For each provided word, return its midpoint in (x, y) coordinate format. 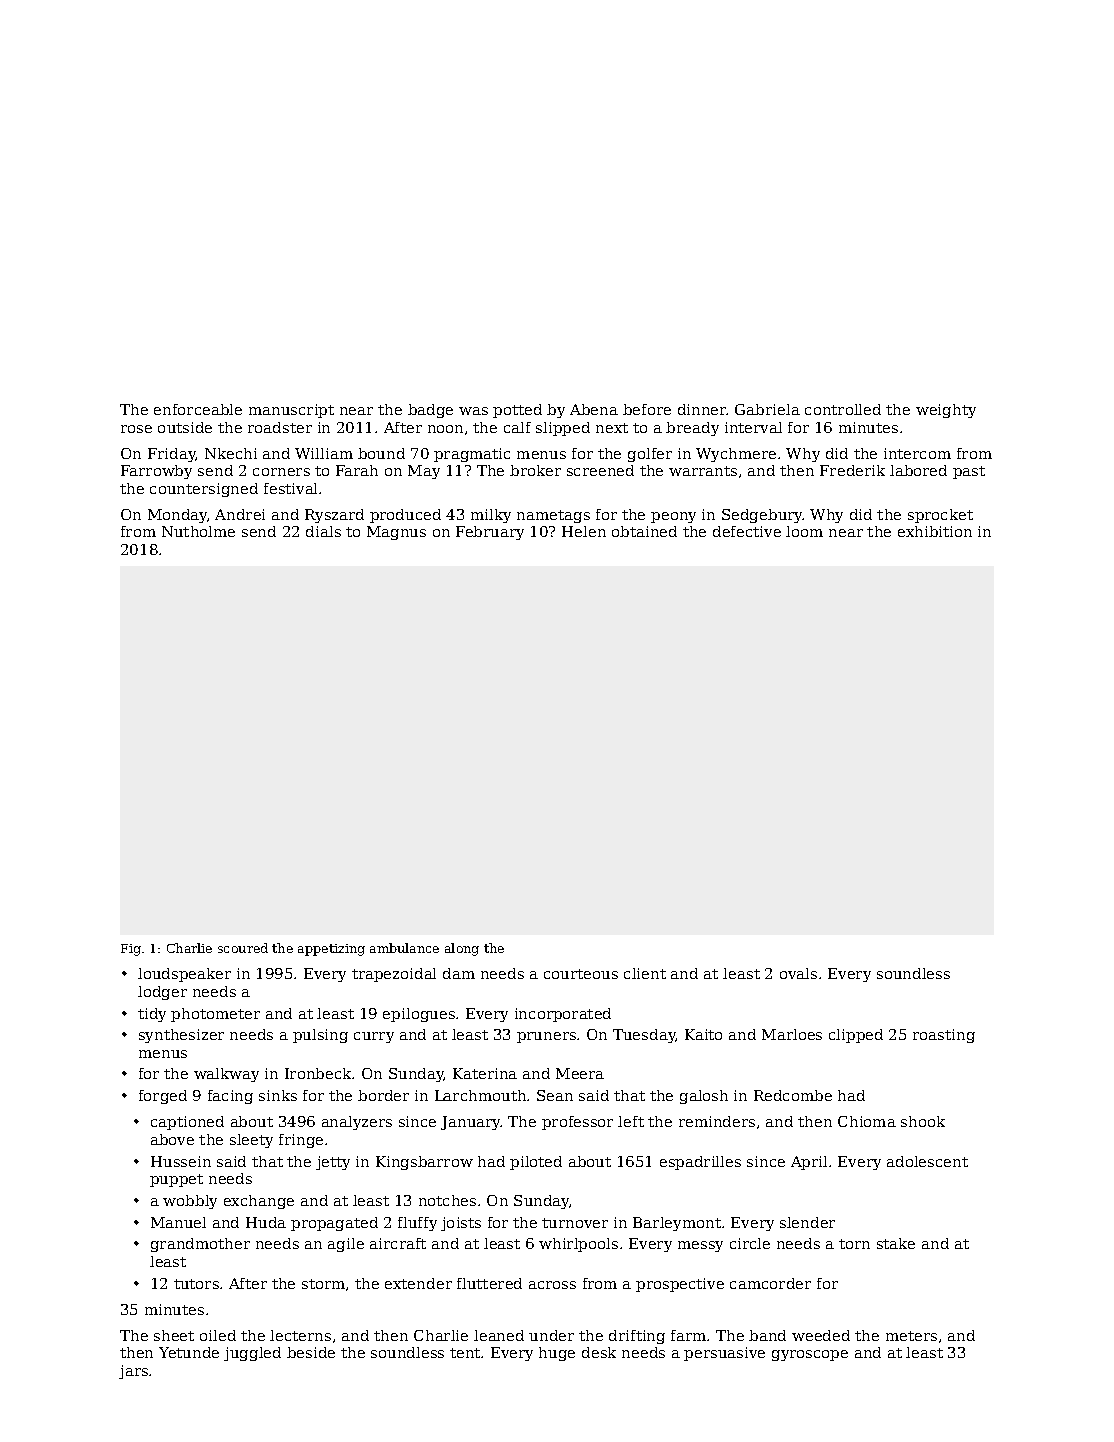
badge (430, 411)
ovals (798, 973)
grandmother (200, 1245)
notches (447, 1200)
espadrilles (700, 1163)
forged (163, 1097)
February (490, 533)
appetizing (331, 950)
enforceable (198, 409)
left (631, 1121)
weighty (946, 411)
